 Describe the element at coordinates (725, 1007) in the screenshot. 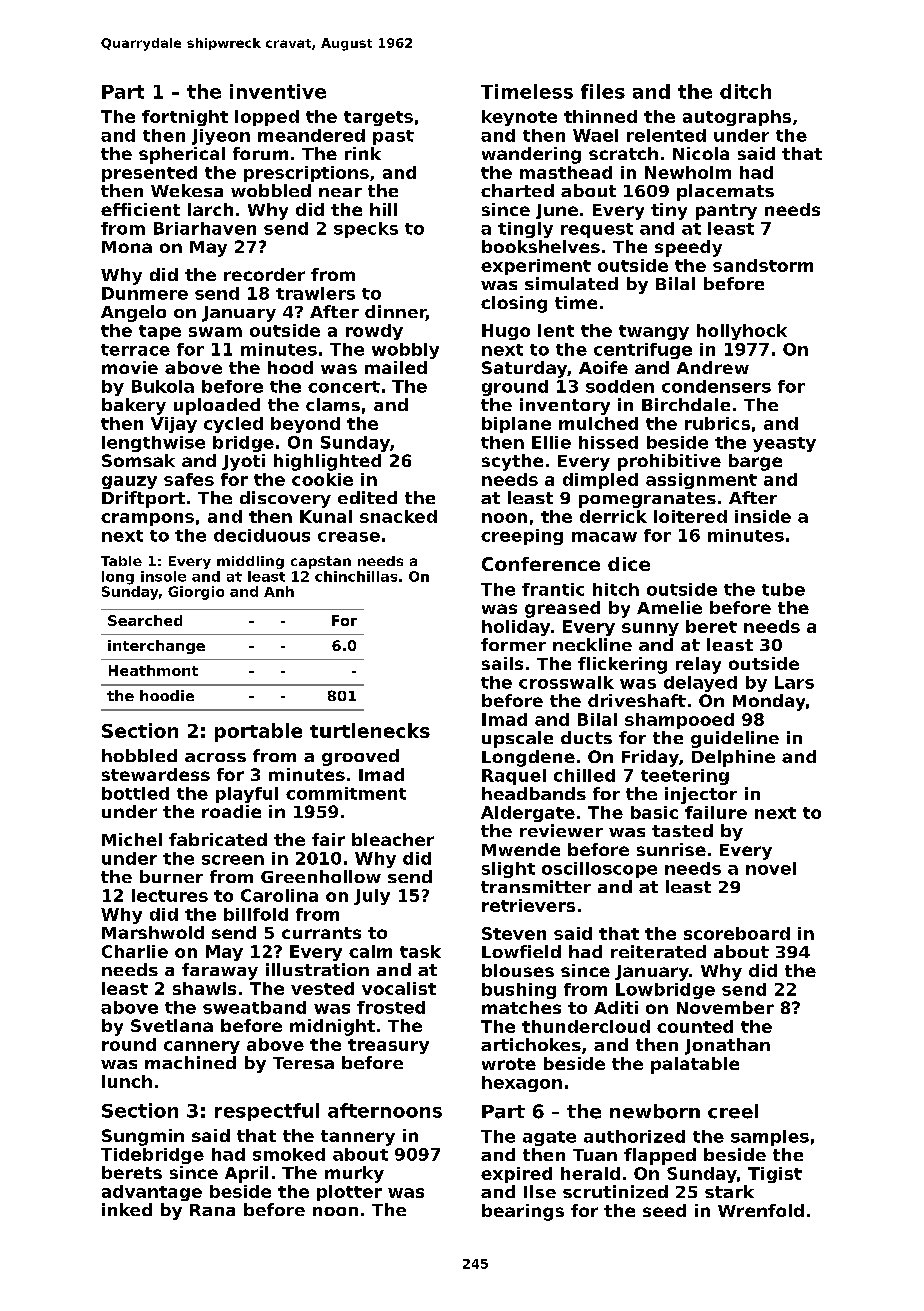

I see `November` at that location.
